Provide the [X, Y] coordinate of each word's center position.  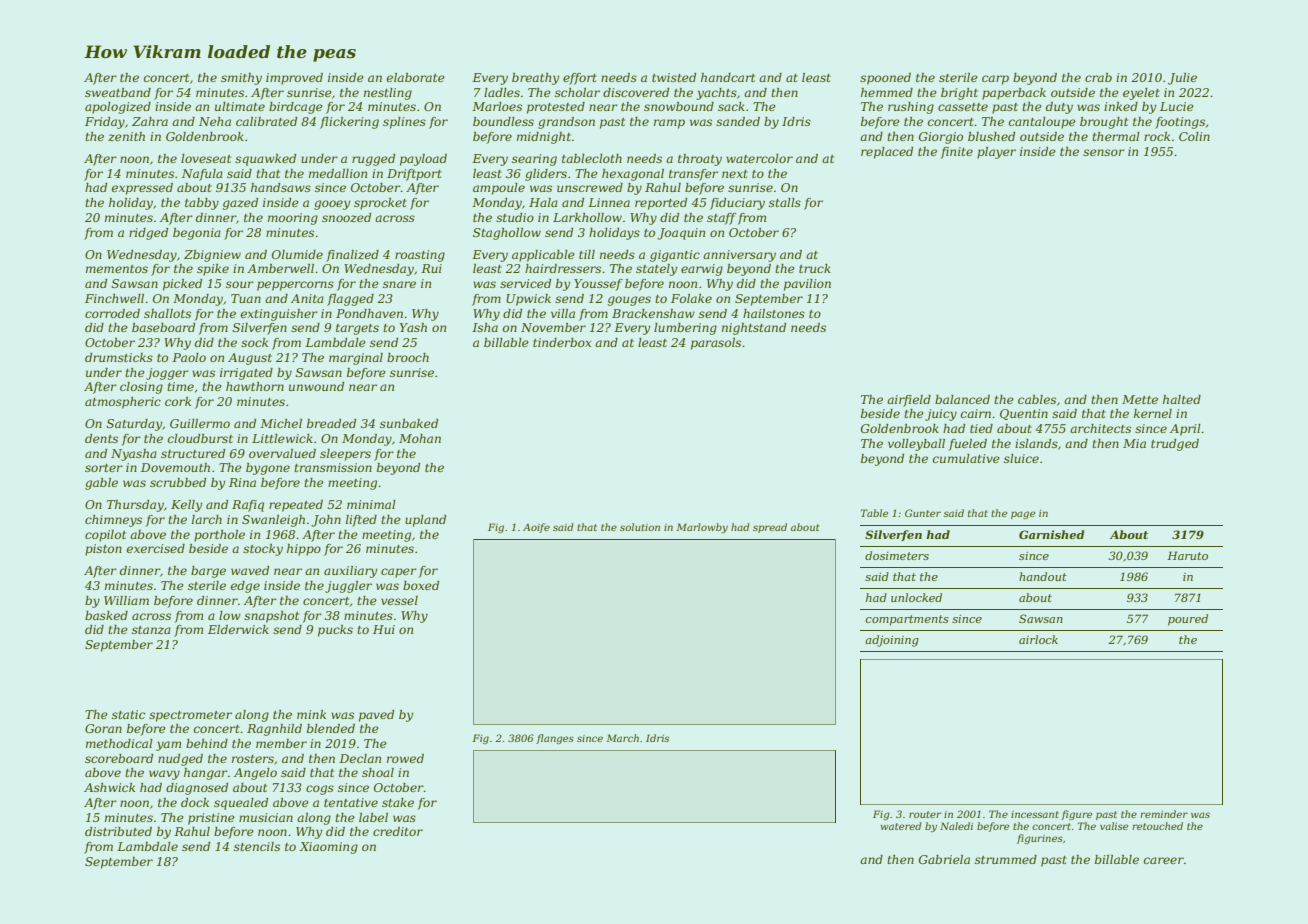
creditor [398, 831]
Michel [281, 423]
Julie [1182, 79]
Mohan [420, 438]
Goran [103, 728]
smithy [241, 79]
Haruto [1187, 555]
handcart [728, 77]
